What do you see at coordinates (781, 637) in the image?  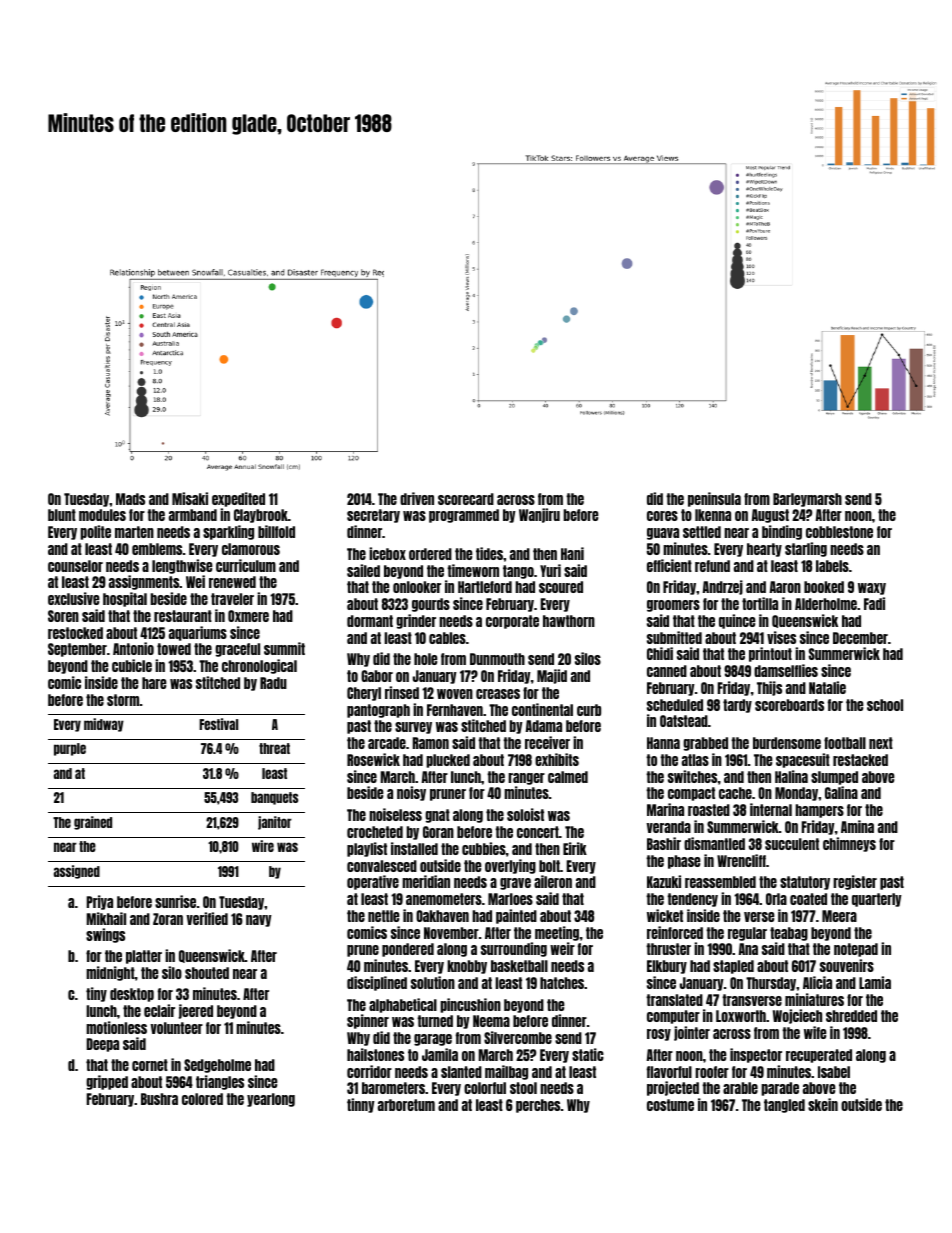 I see `vises` at bounding box center [781, 637].
